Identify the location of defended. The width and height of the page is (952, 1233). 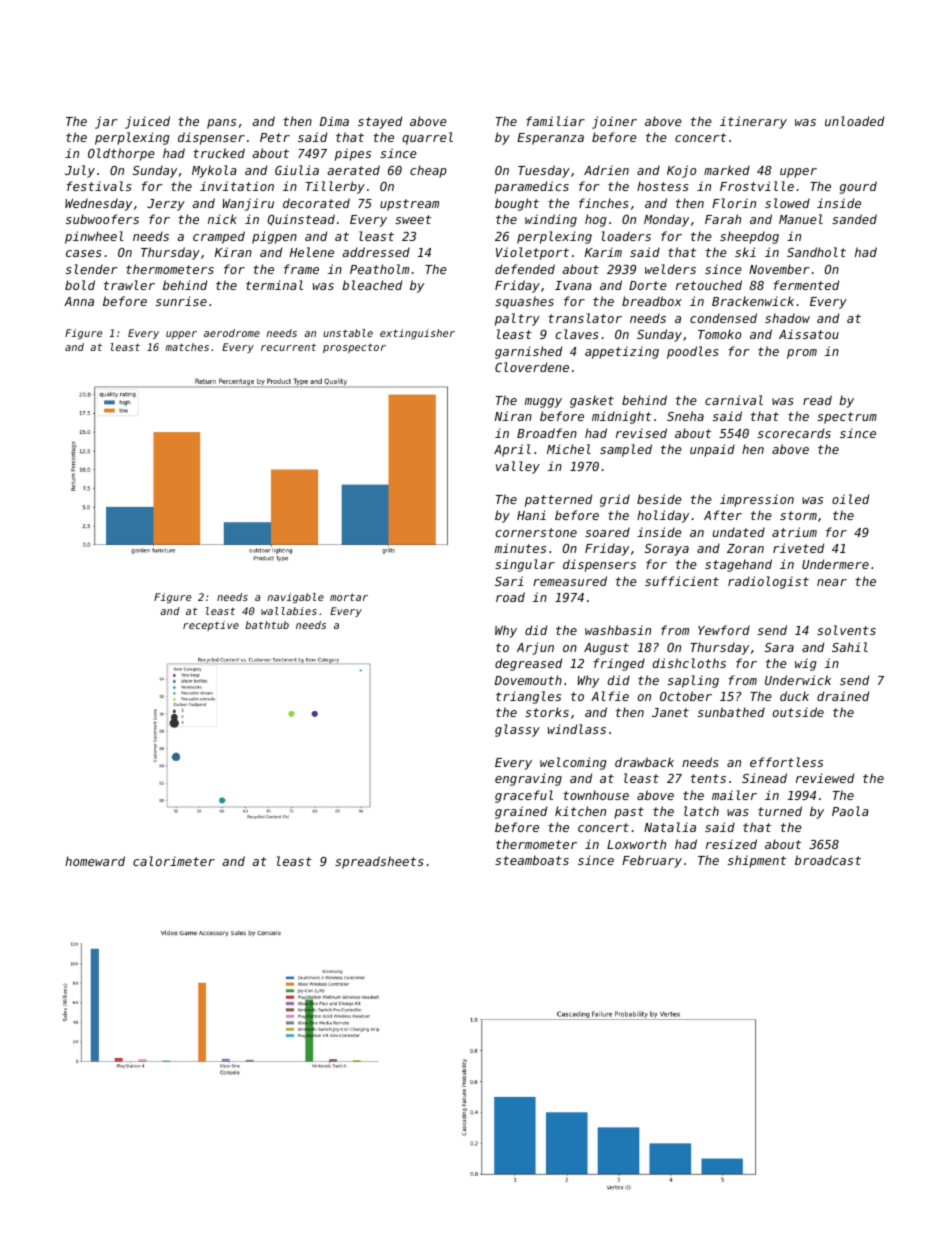
(525, 269).
